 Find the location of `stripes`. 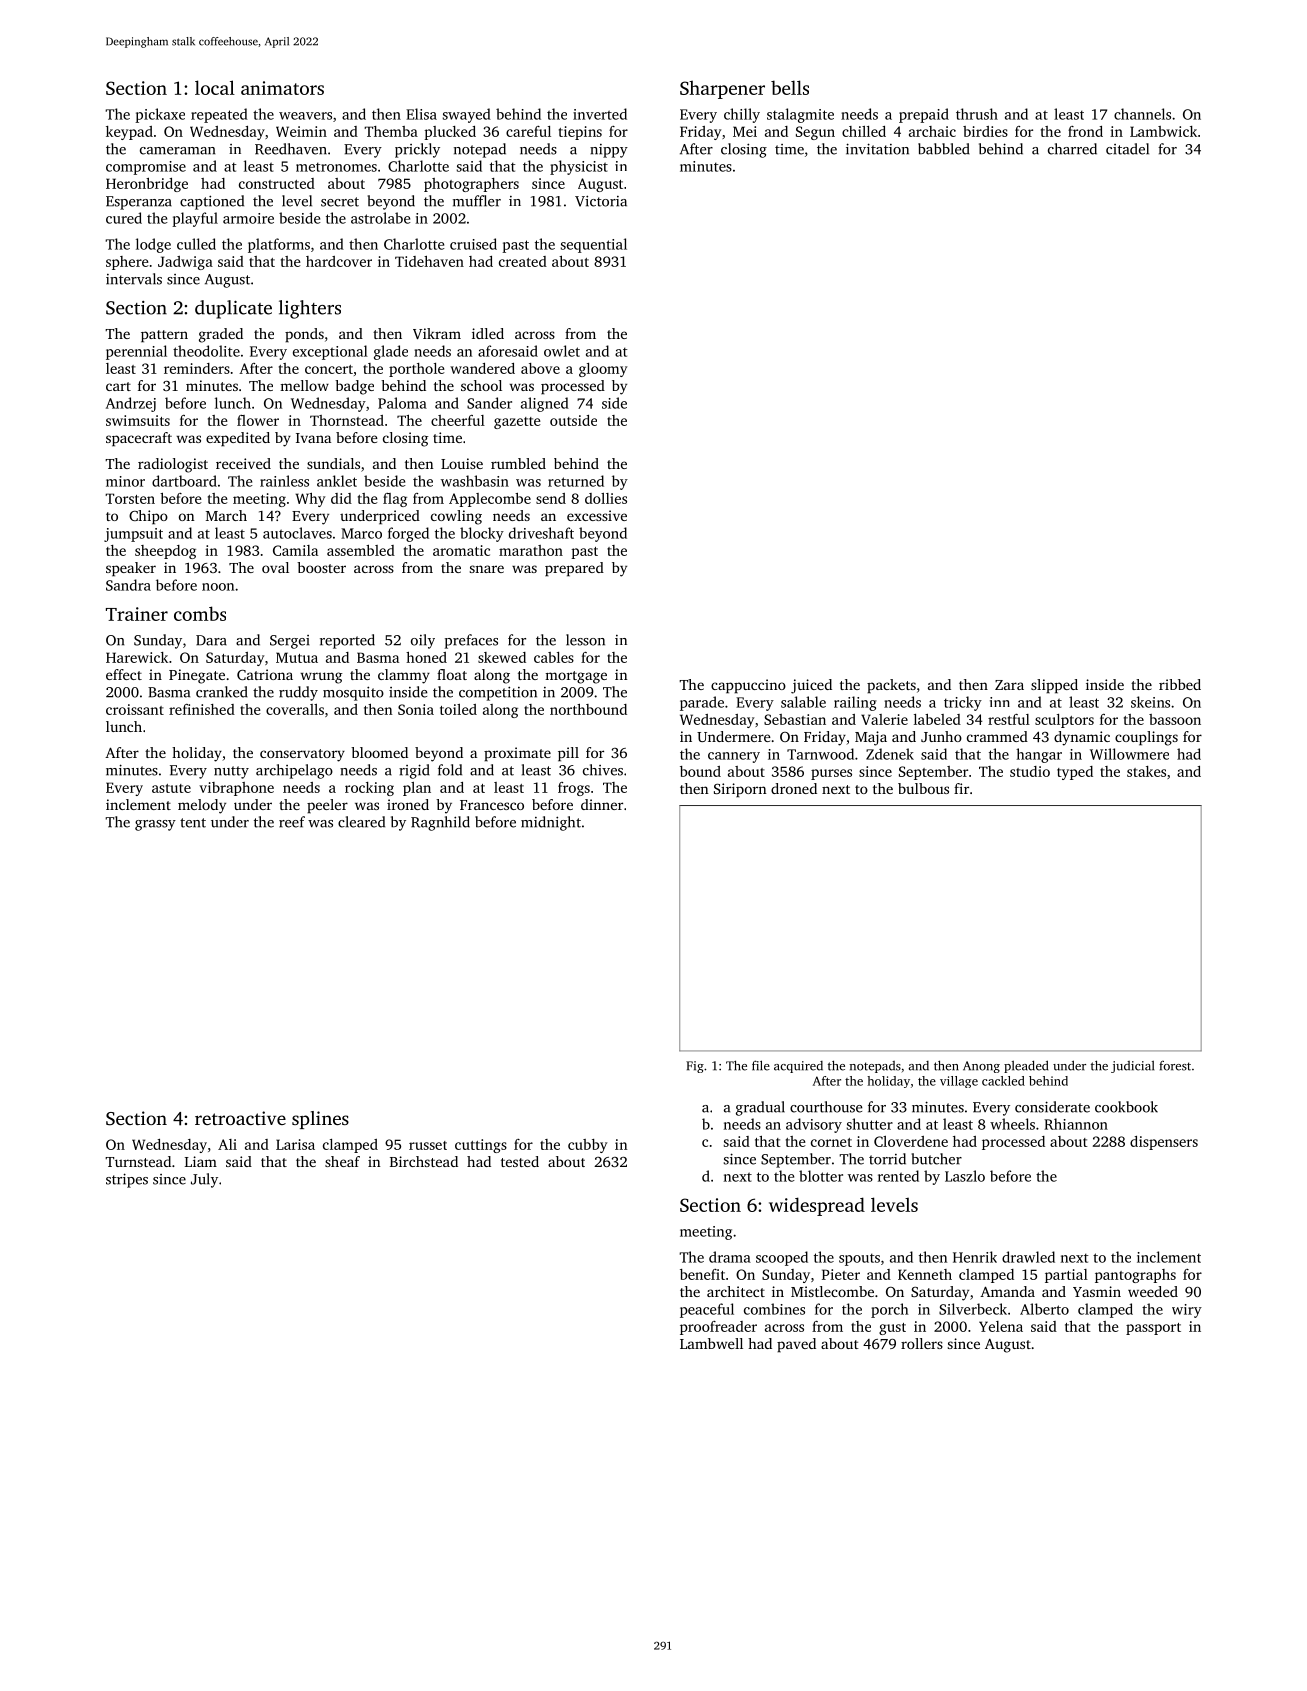

stripes is located at coordinates (127, 1180).
